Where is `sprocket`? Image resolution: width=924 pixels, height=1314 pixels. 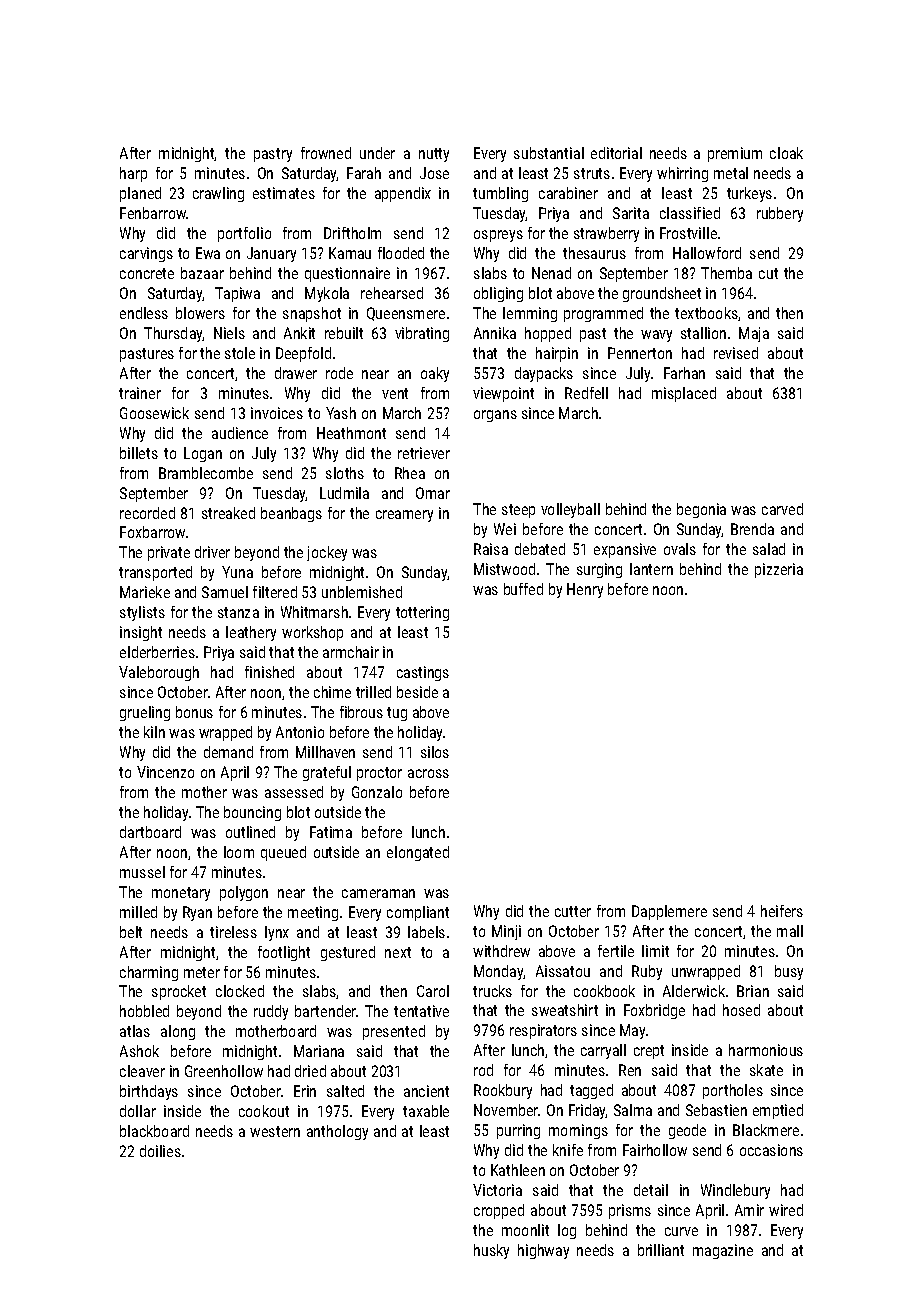
sprocket is located at coordinates (179, 992).
